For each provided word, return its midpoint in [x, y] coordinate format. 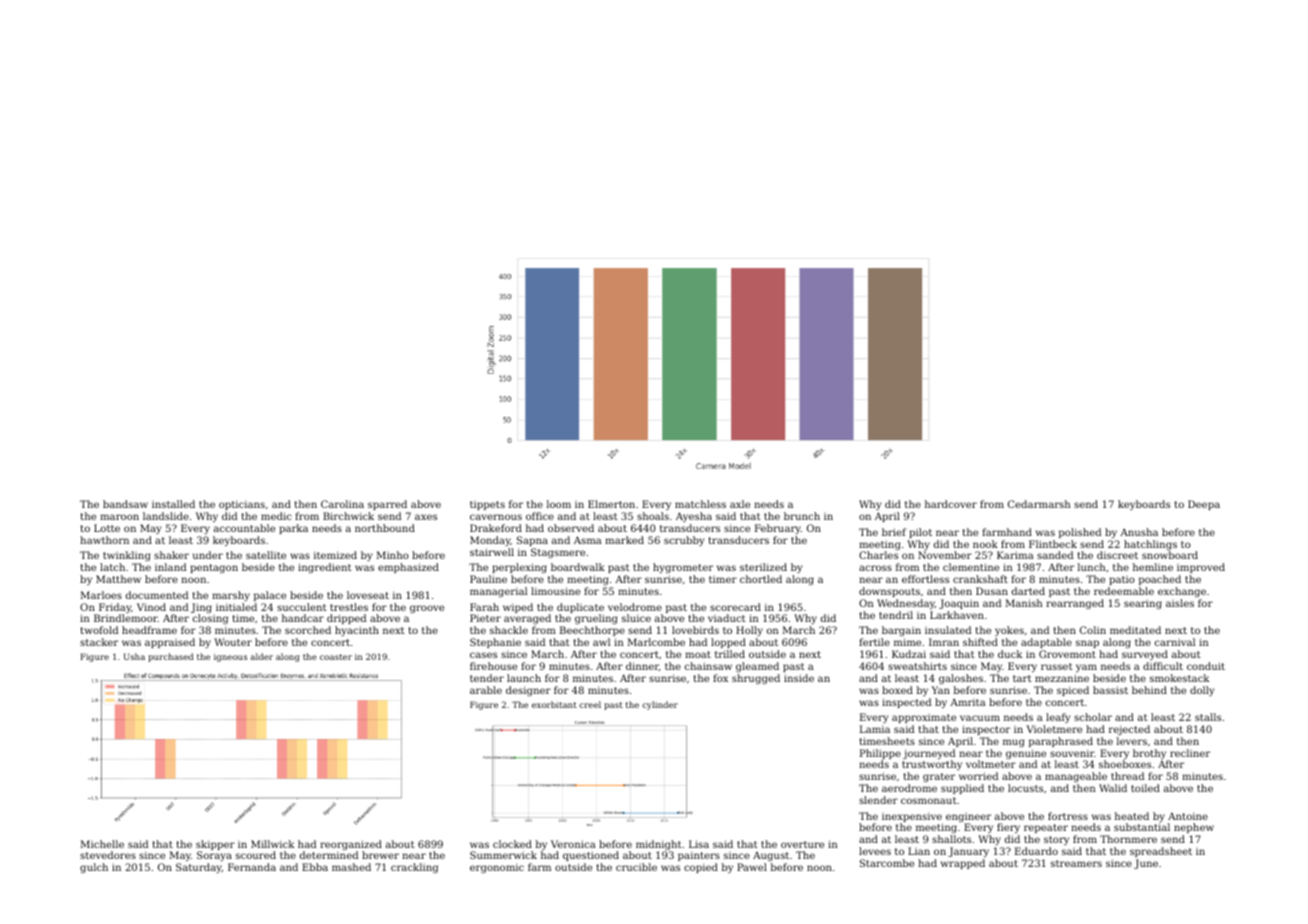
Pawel [752, 867]
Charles [878, 555]
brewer [380, 855]
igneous [230, 658]
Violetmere [1054, 729]
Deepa [1204, 505]
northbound [385, 528]
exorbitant [554, 704]
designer [528, 691]
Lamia [875, 729]
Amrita [968, 702]
